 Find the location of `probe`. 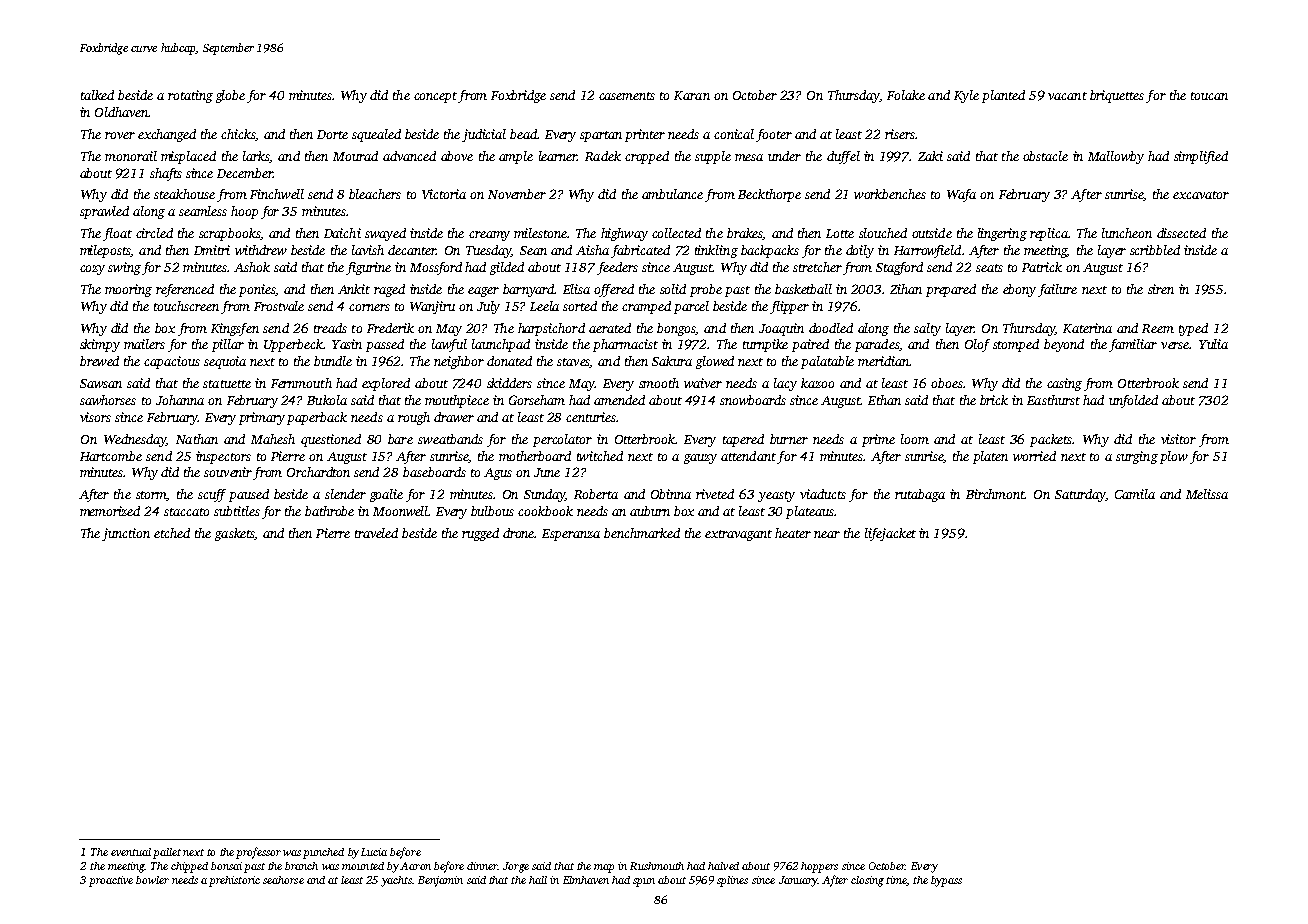

probe is located at coordinates (706, 290).
